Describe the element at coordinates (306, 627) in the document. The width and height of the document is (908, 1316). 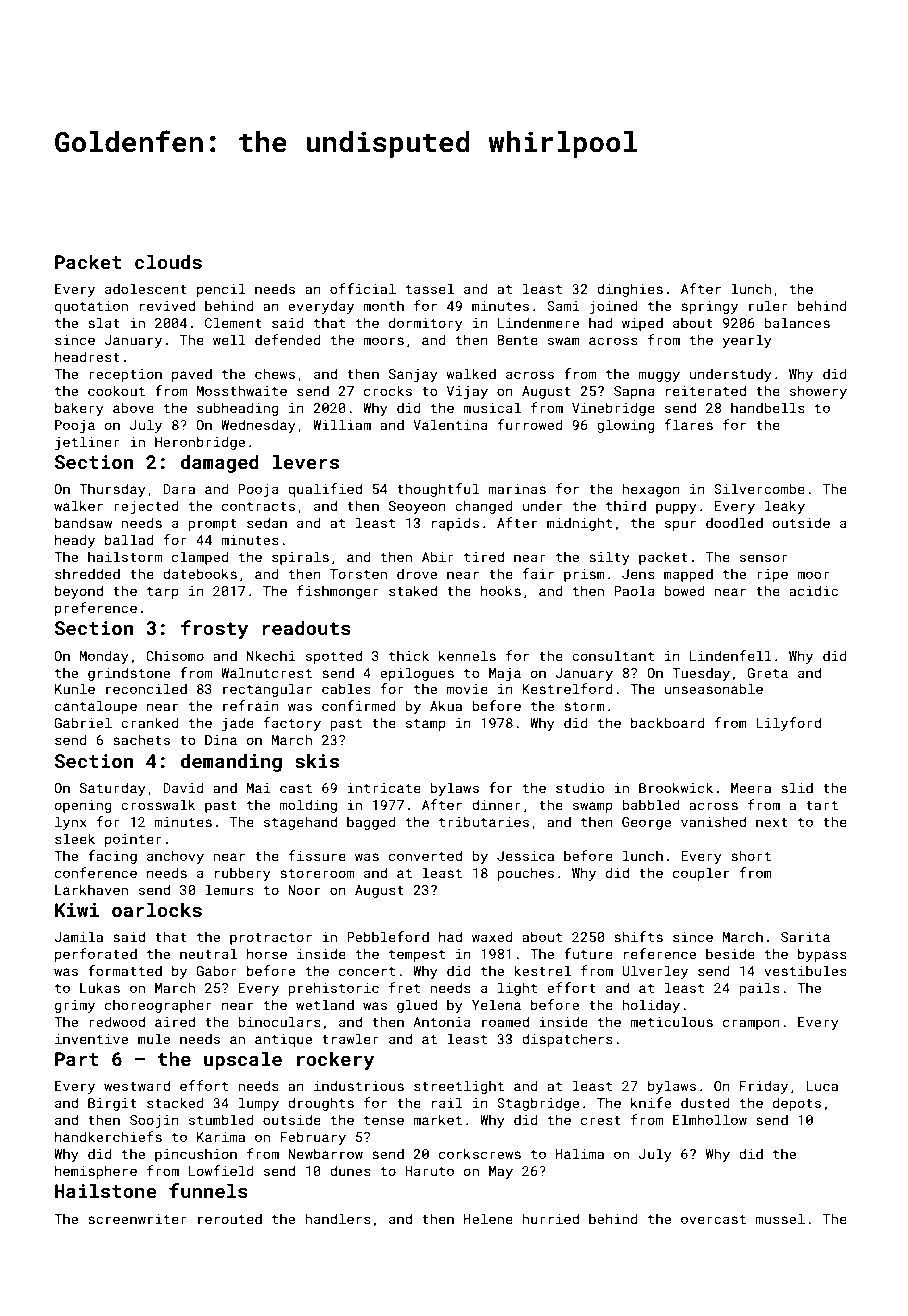
I see `readouts` at that location.
